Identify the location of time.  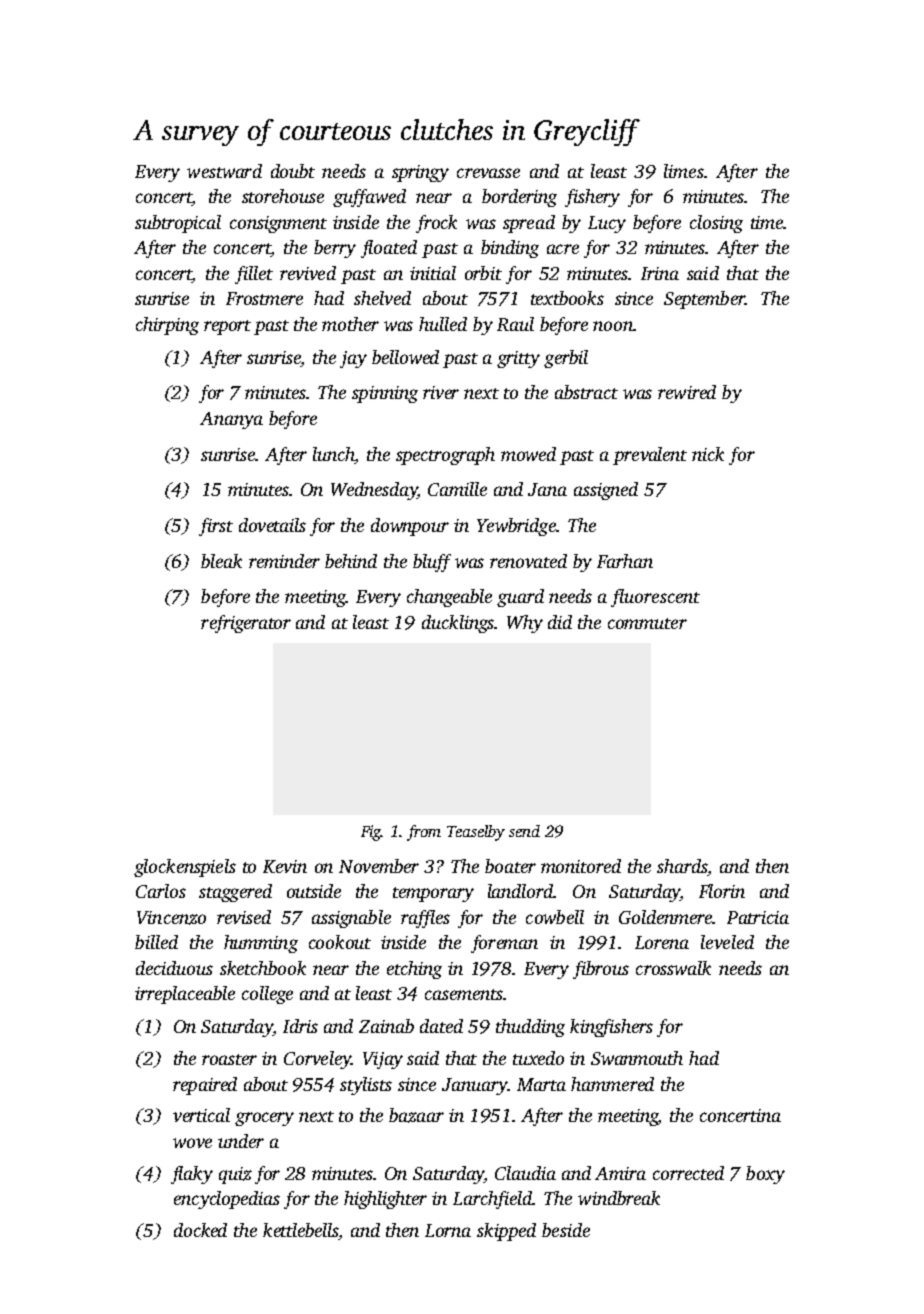
(767, 222).
